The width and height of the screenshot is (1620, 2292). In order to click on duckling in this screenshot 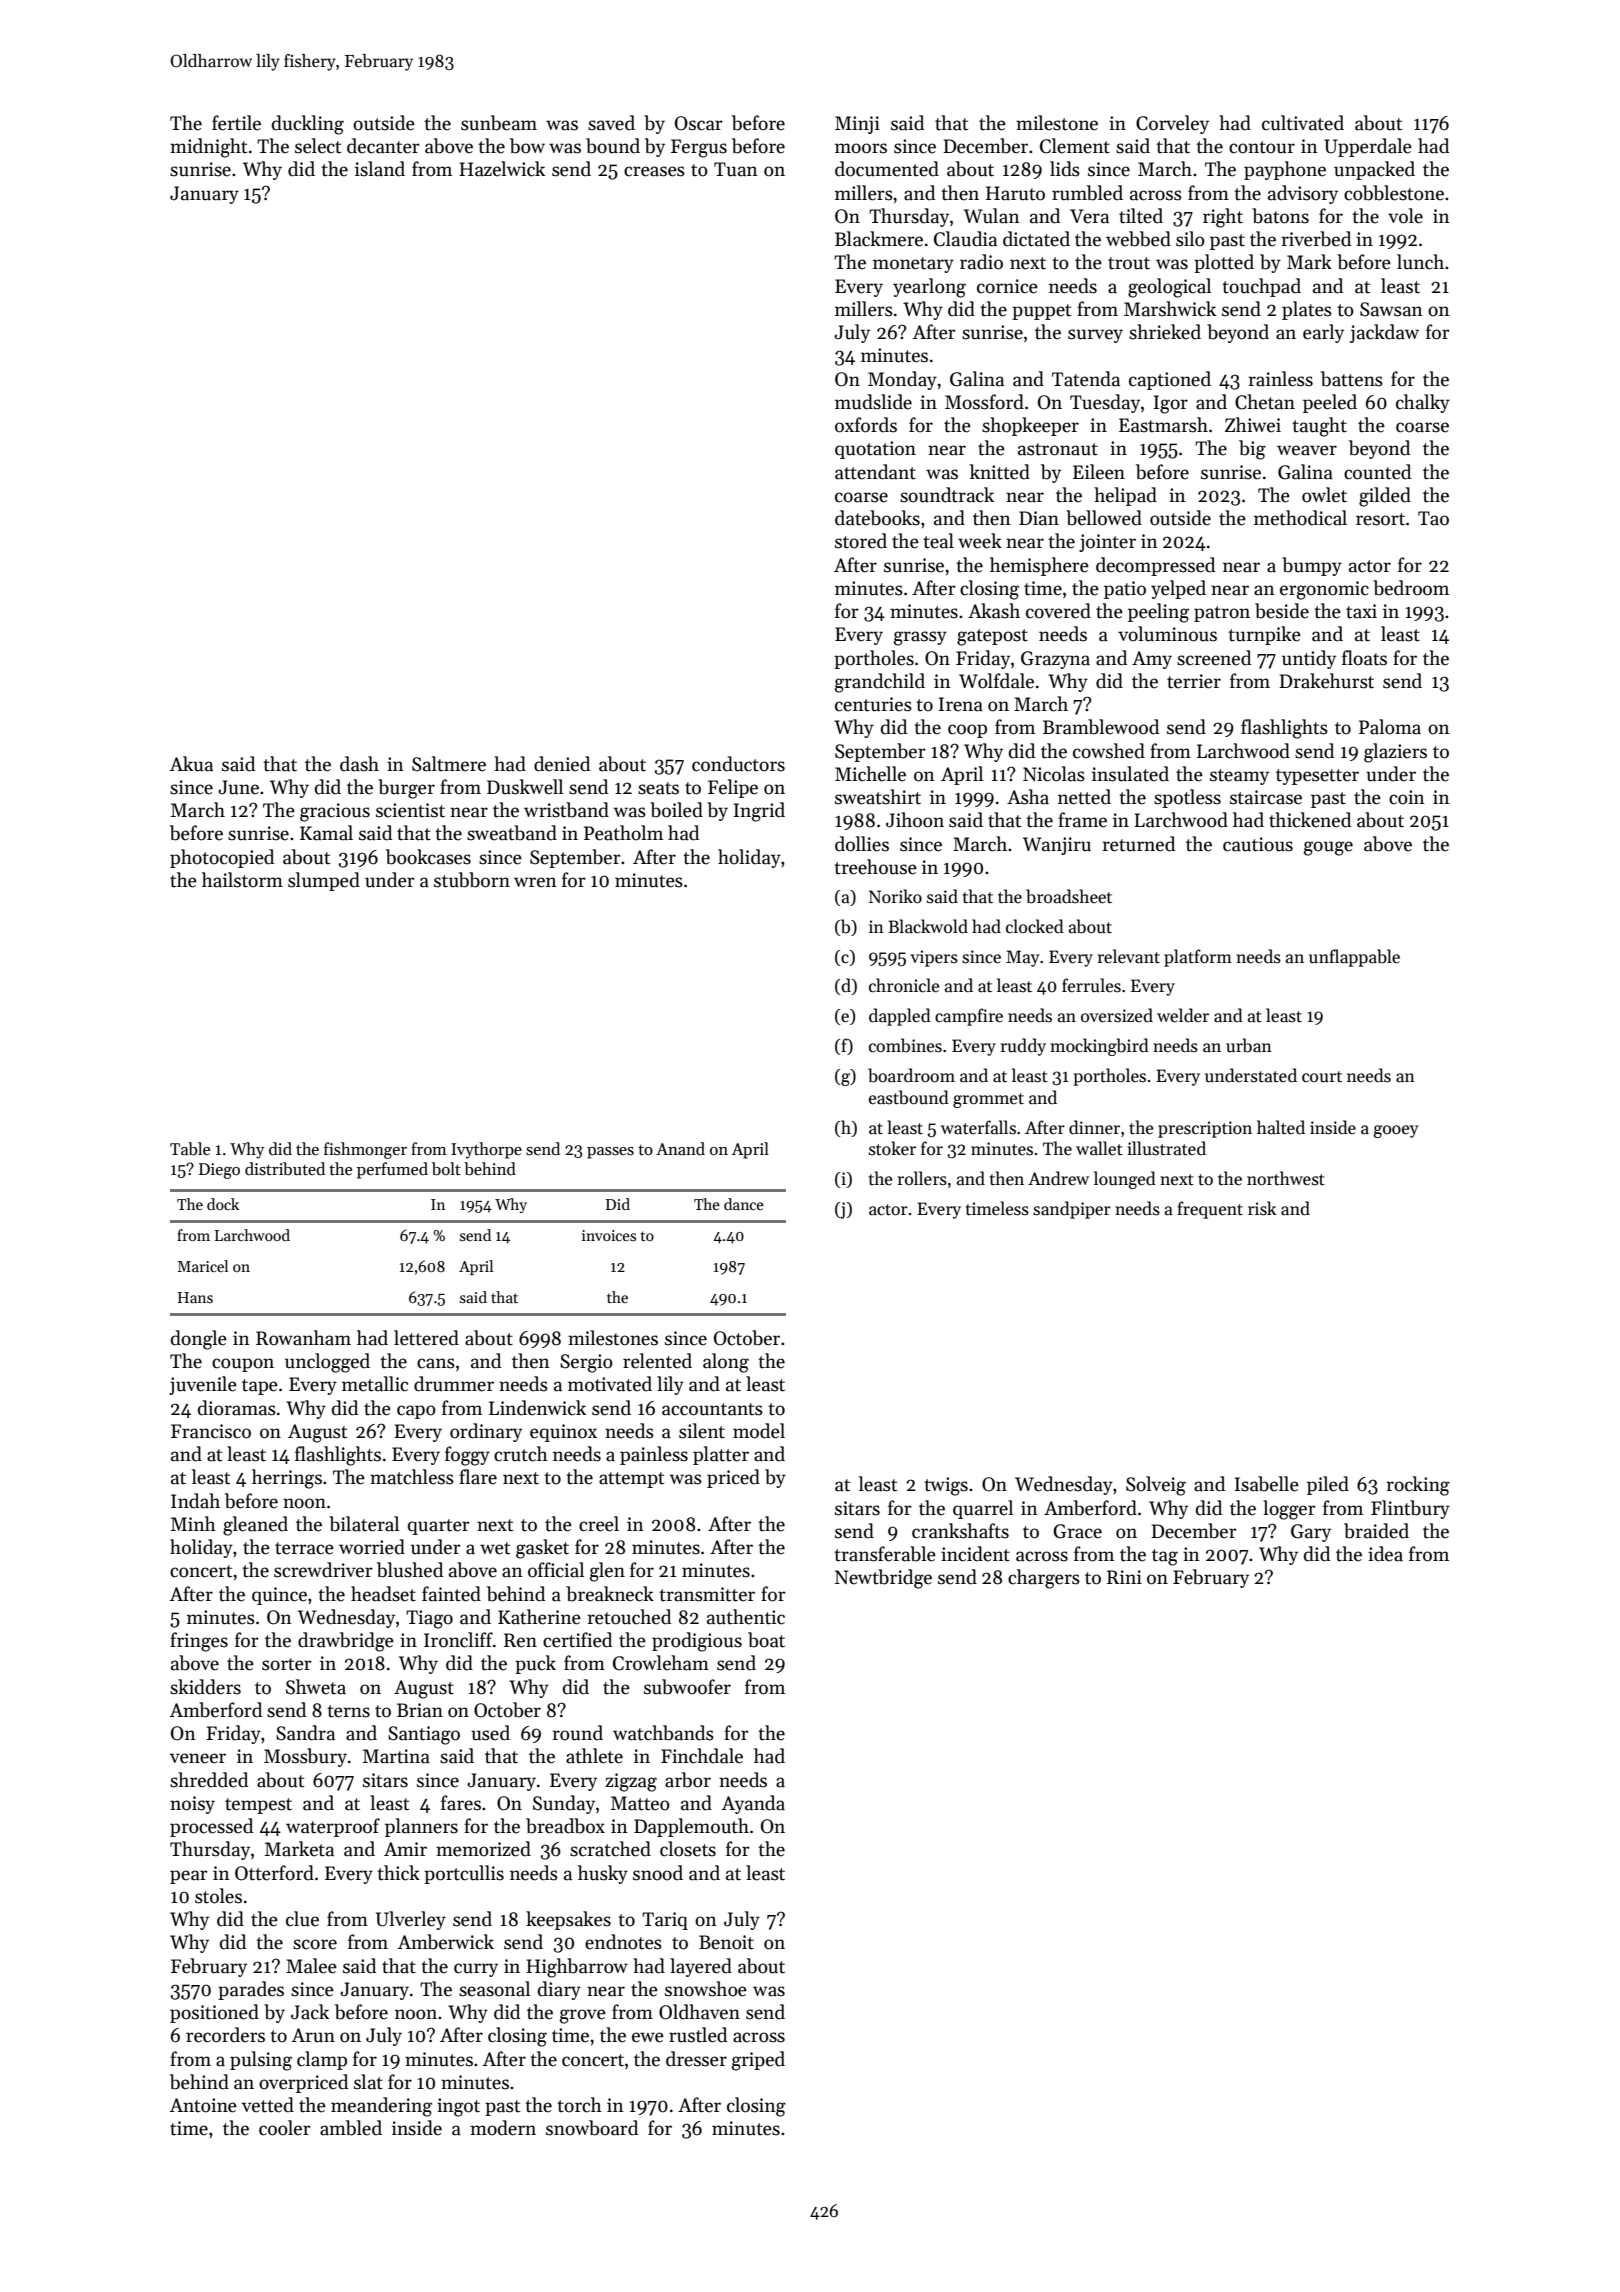, I will do `click(308, 125)`.
